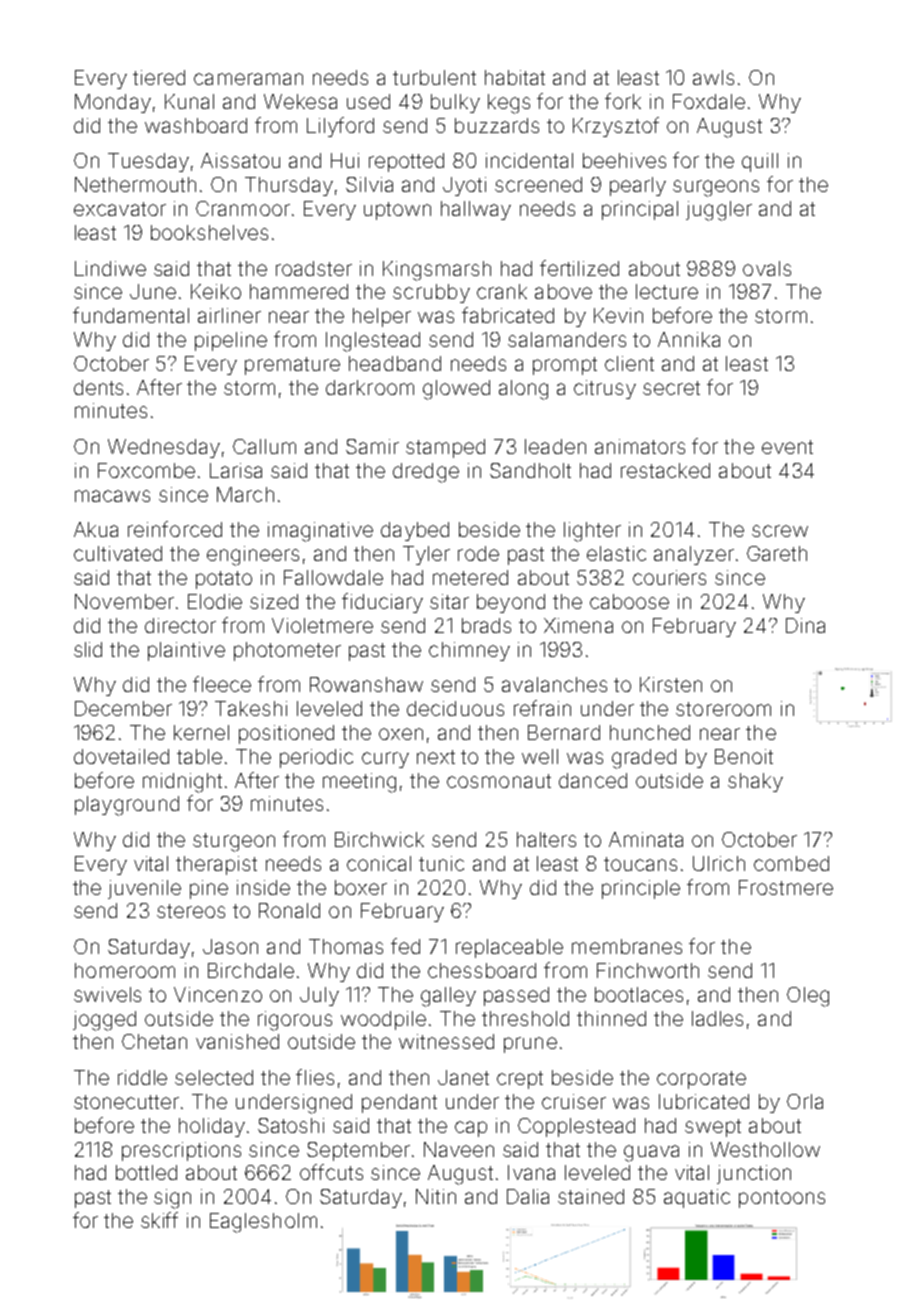  What do you see at coordinates (697, 1198) in the document?
I see `aquatic` at bounding box center [697, 1198].
